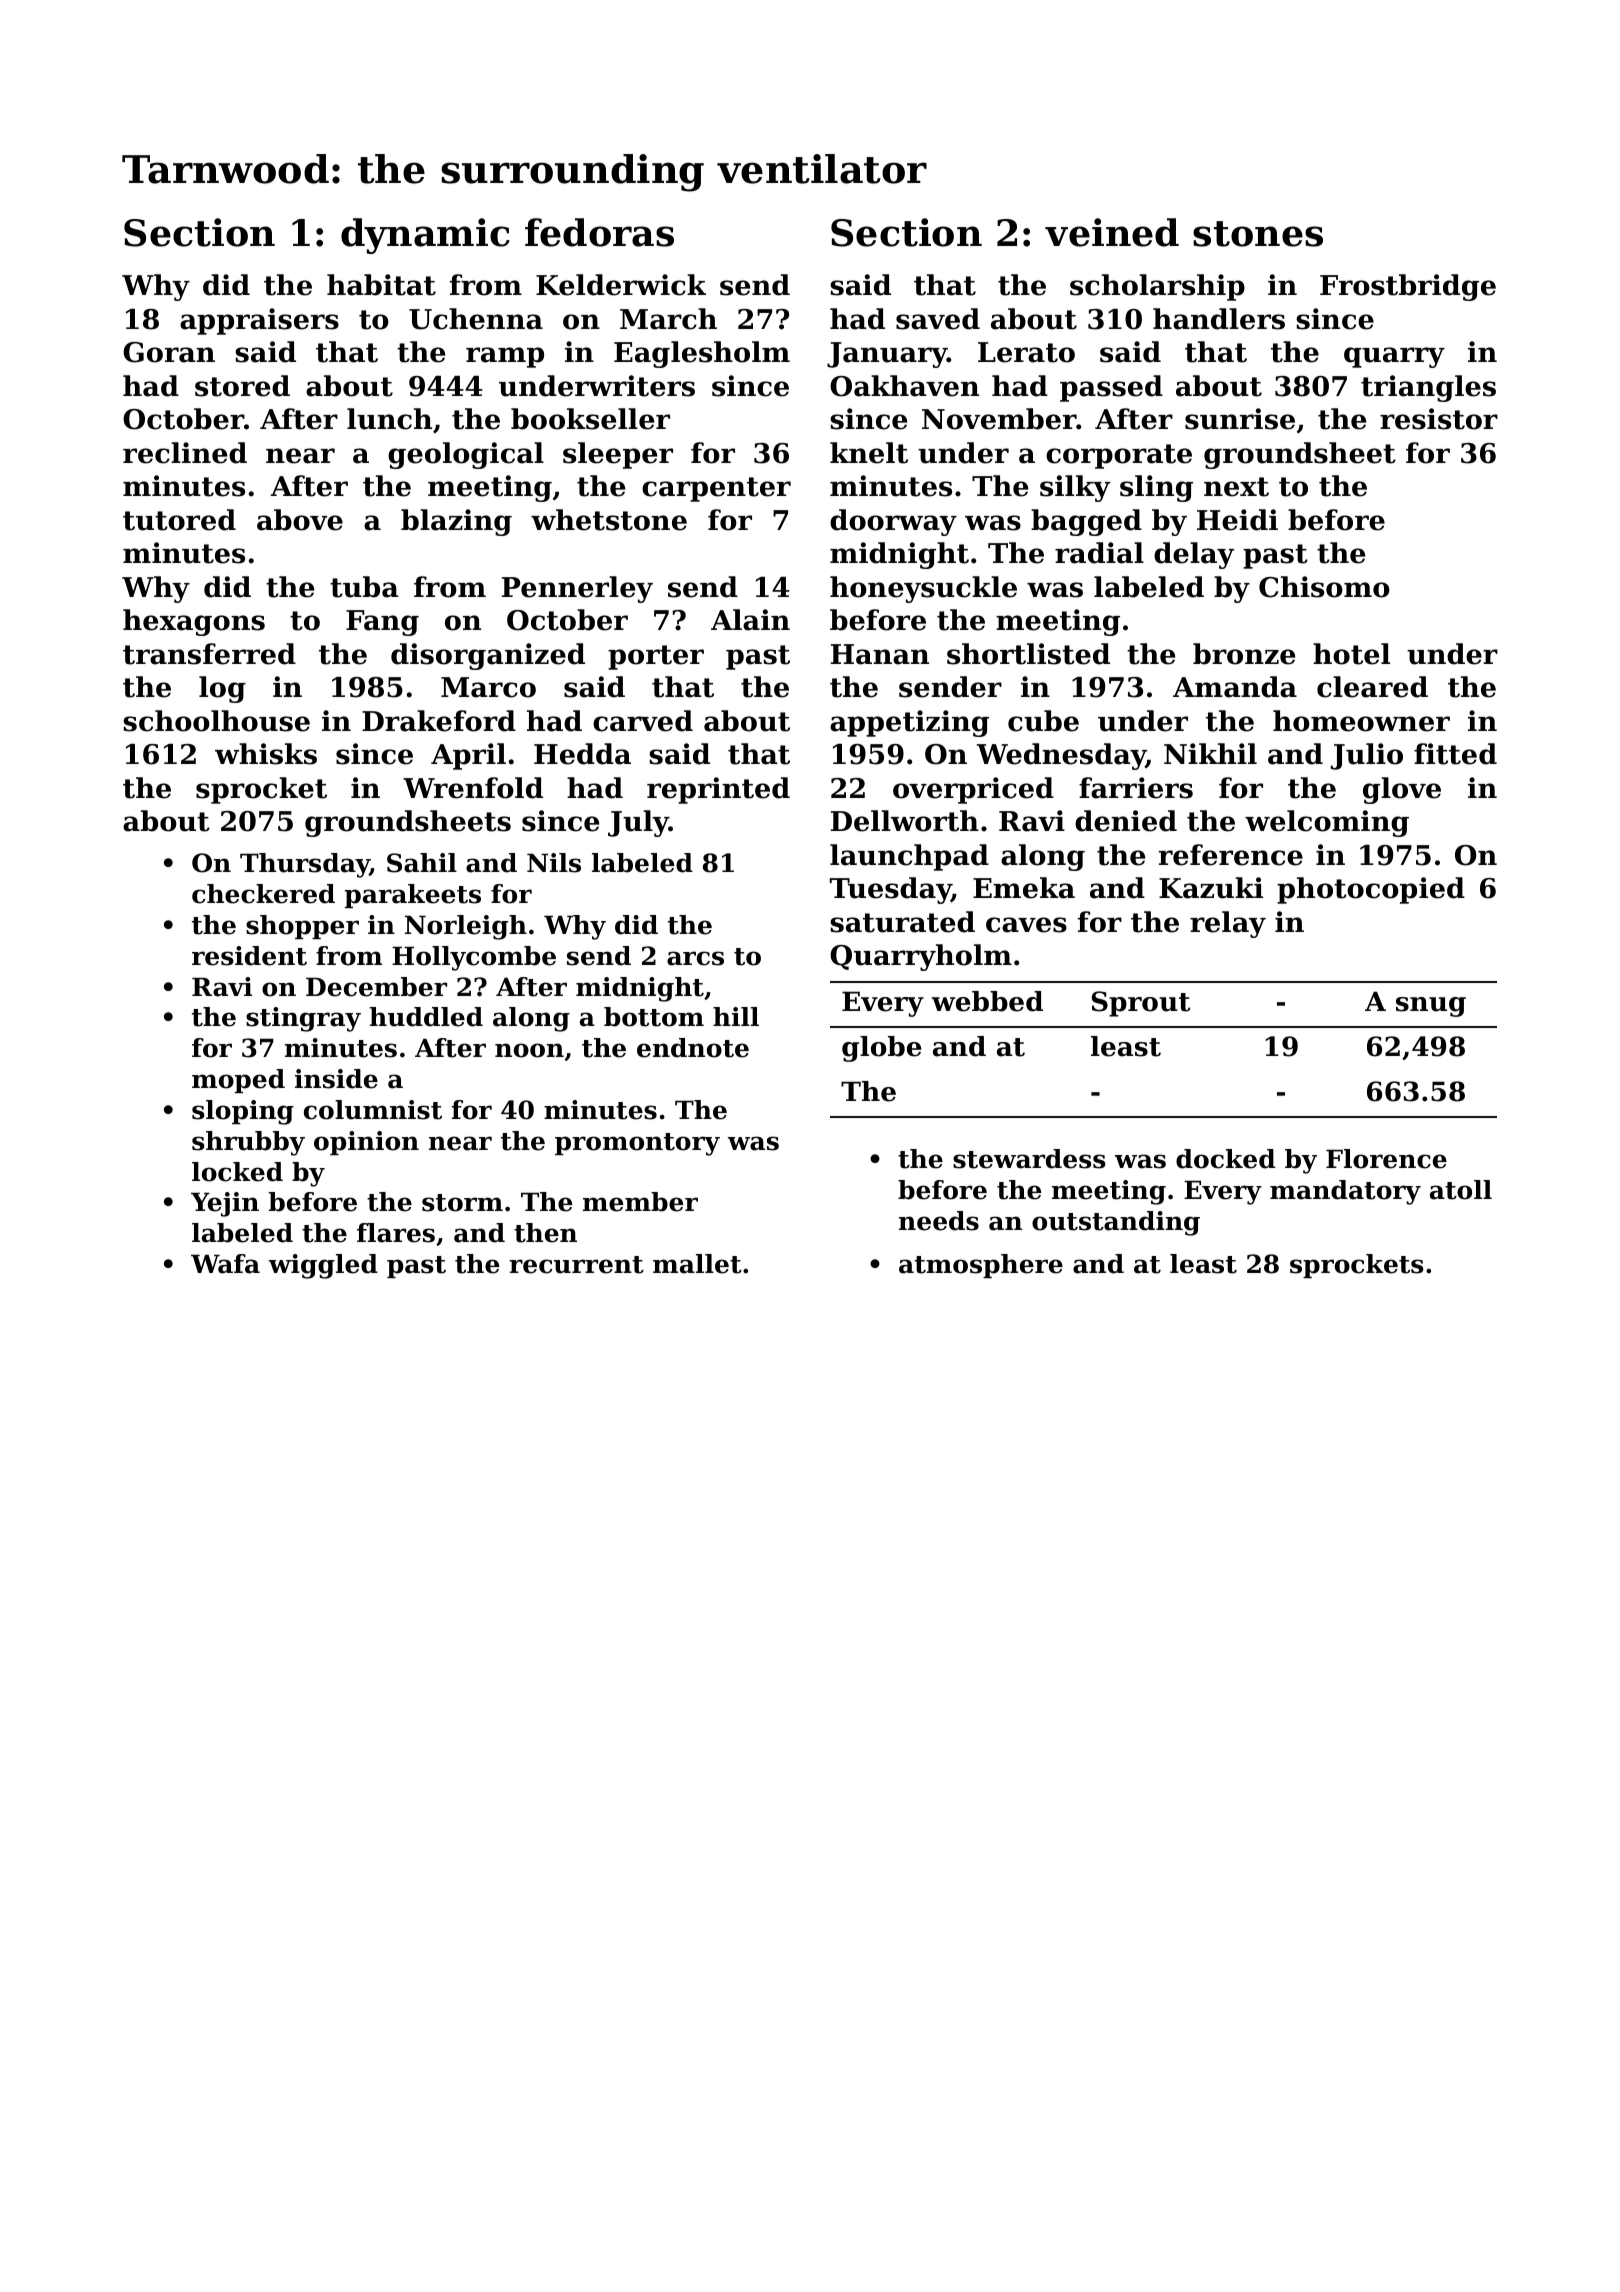 The width and height of the image is (1620, 2292). Describe the element at coordinates (169, 352) in the image. I see `Goran` at that location.
